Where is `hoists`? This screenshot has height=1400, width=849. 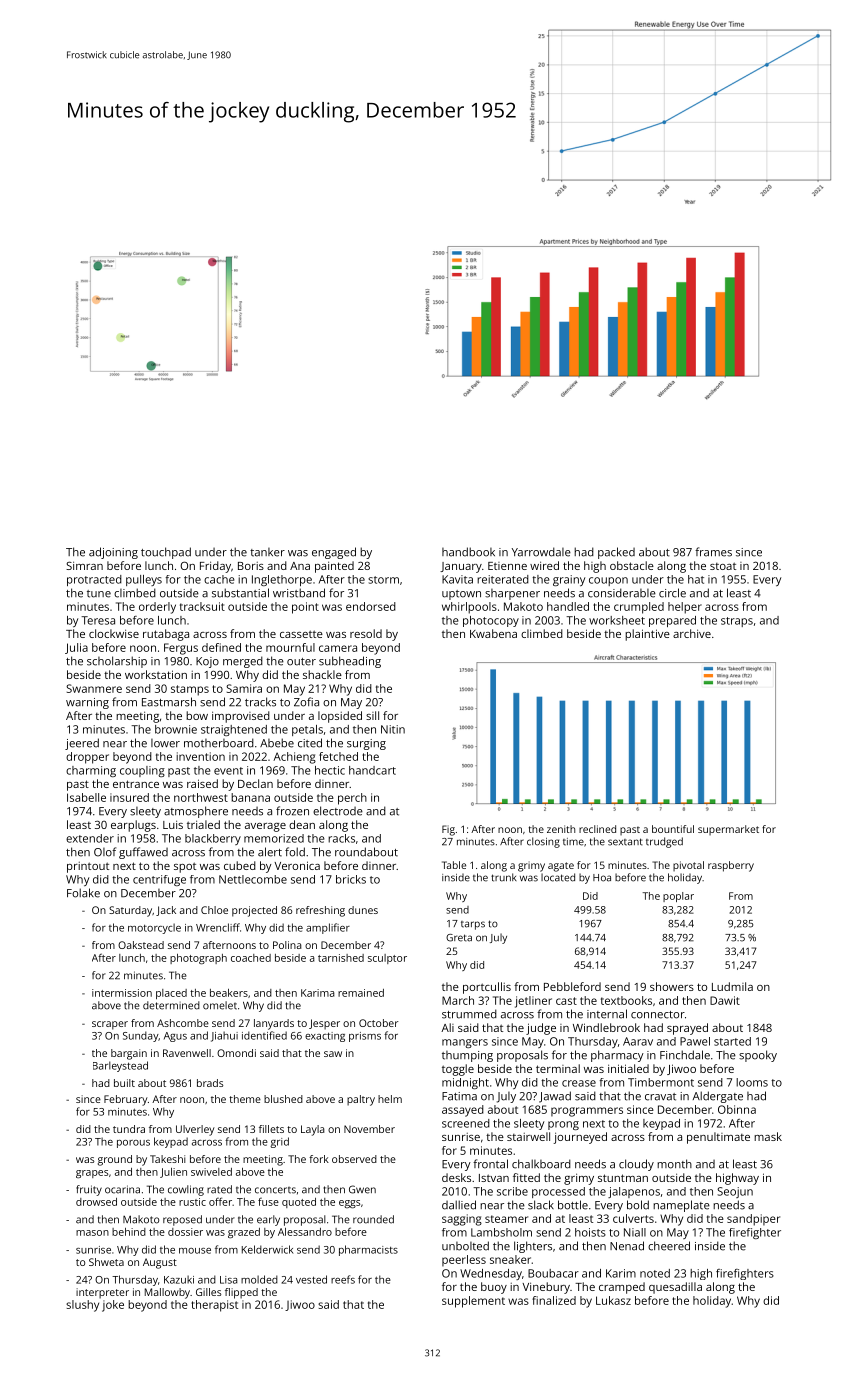 hoists is located at coordinates (590, 1232).
